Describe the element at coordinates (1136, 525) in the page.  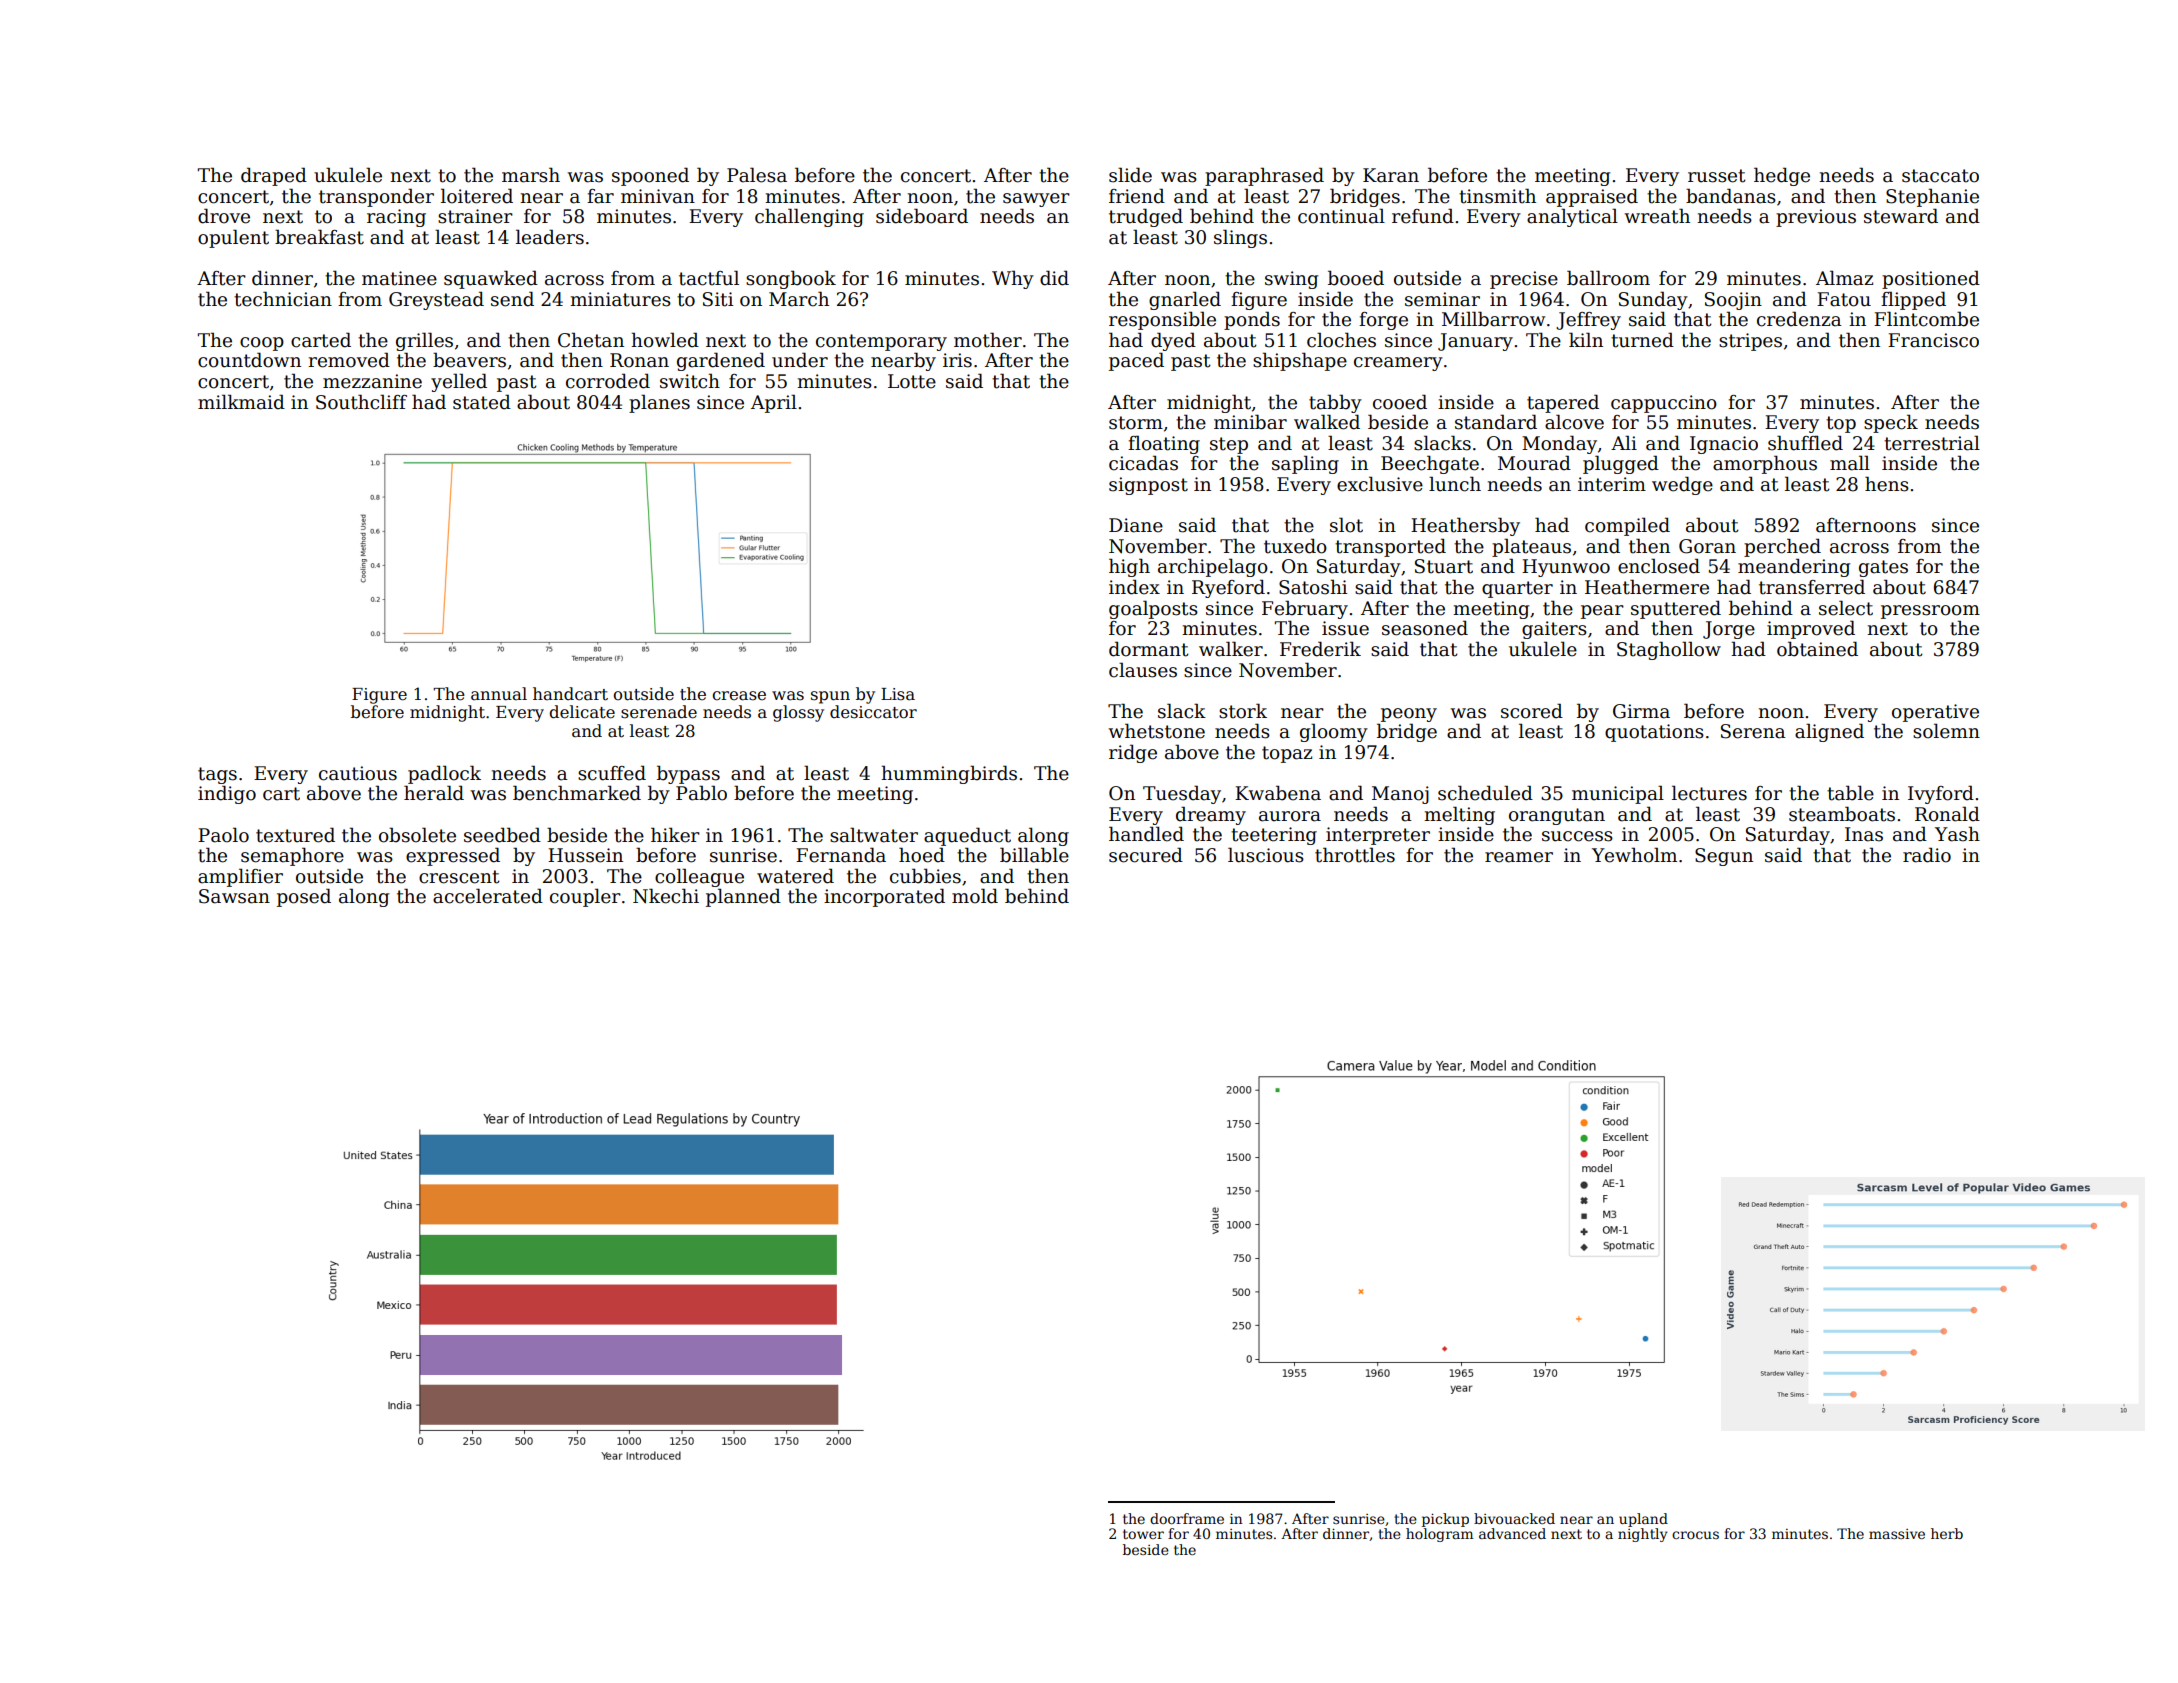
I see `Diane` at that location.
